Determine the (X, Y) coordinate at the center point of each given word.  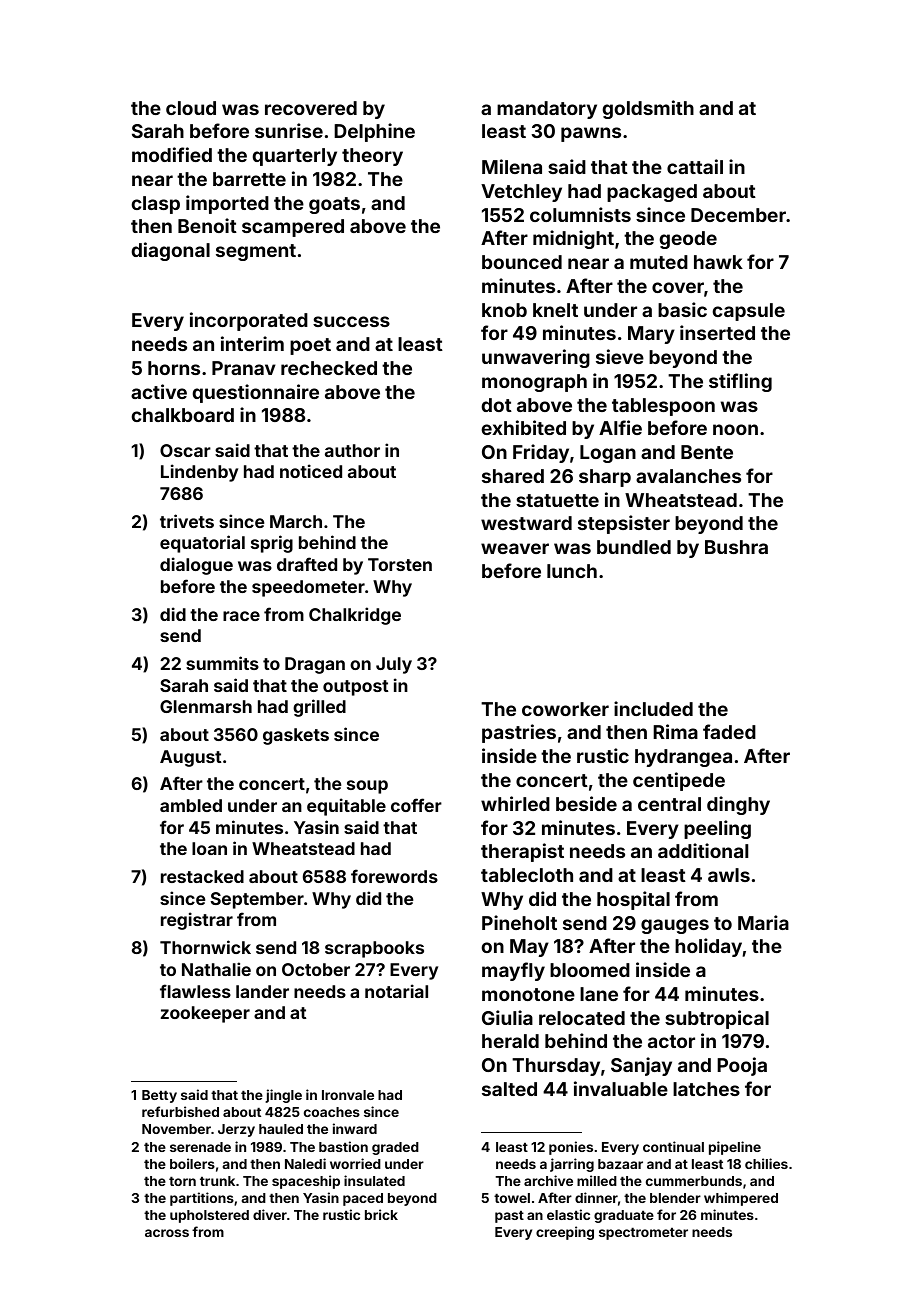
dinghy (738, 805)
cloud (191, 108)
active (159, 391)
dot (497, 405)
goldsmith (648, 109)
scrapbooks (374, 949)
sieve (620, 356)
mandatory (547, 110)
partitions (202, 1199)
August (190, 758)
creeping (565, 1233)
